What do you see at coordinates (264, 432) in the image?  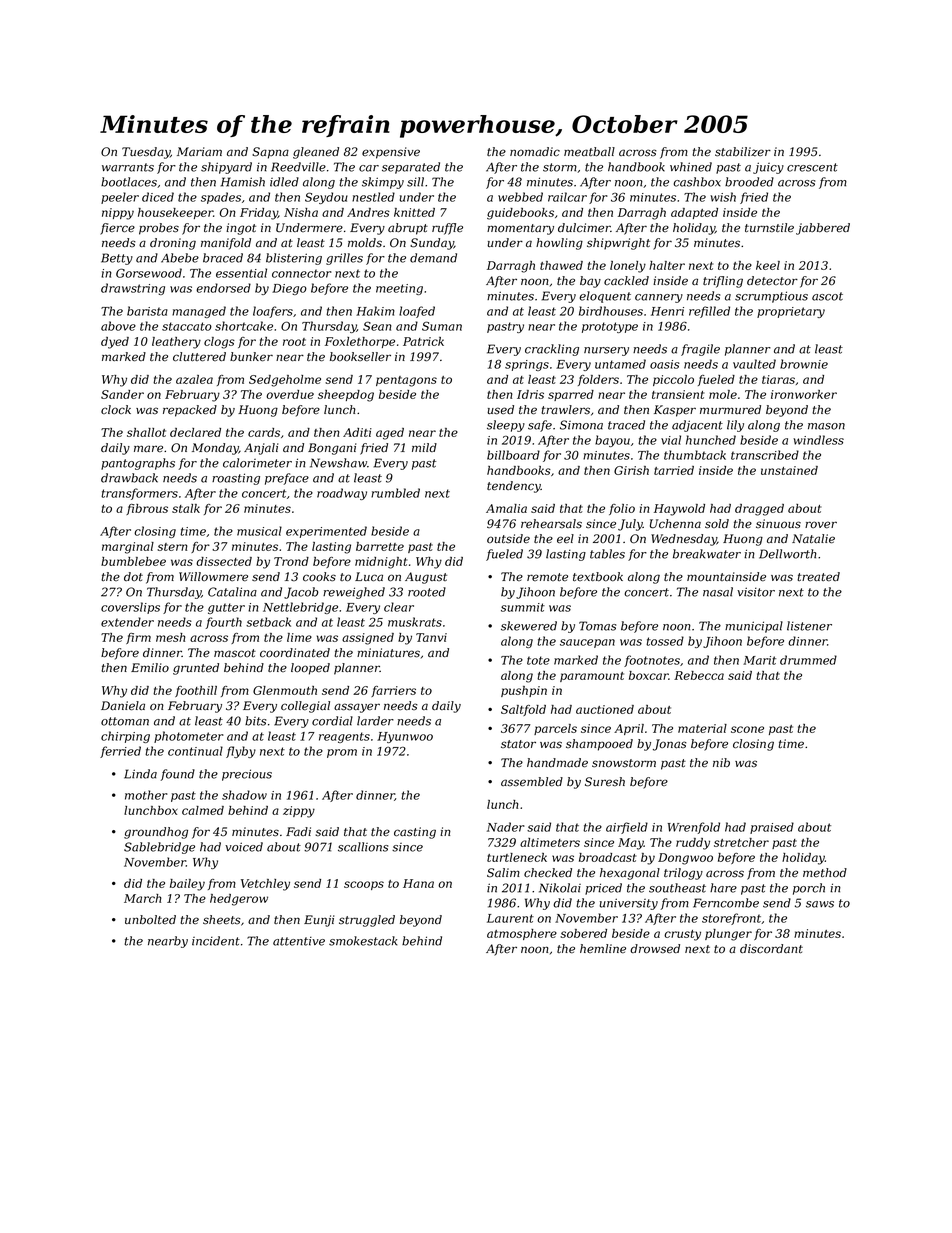 I see `cards` at bounding box center [264, 432].
